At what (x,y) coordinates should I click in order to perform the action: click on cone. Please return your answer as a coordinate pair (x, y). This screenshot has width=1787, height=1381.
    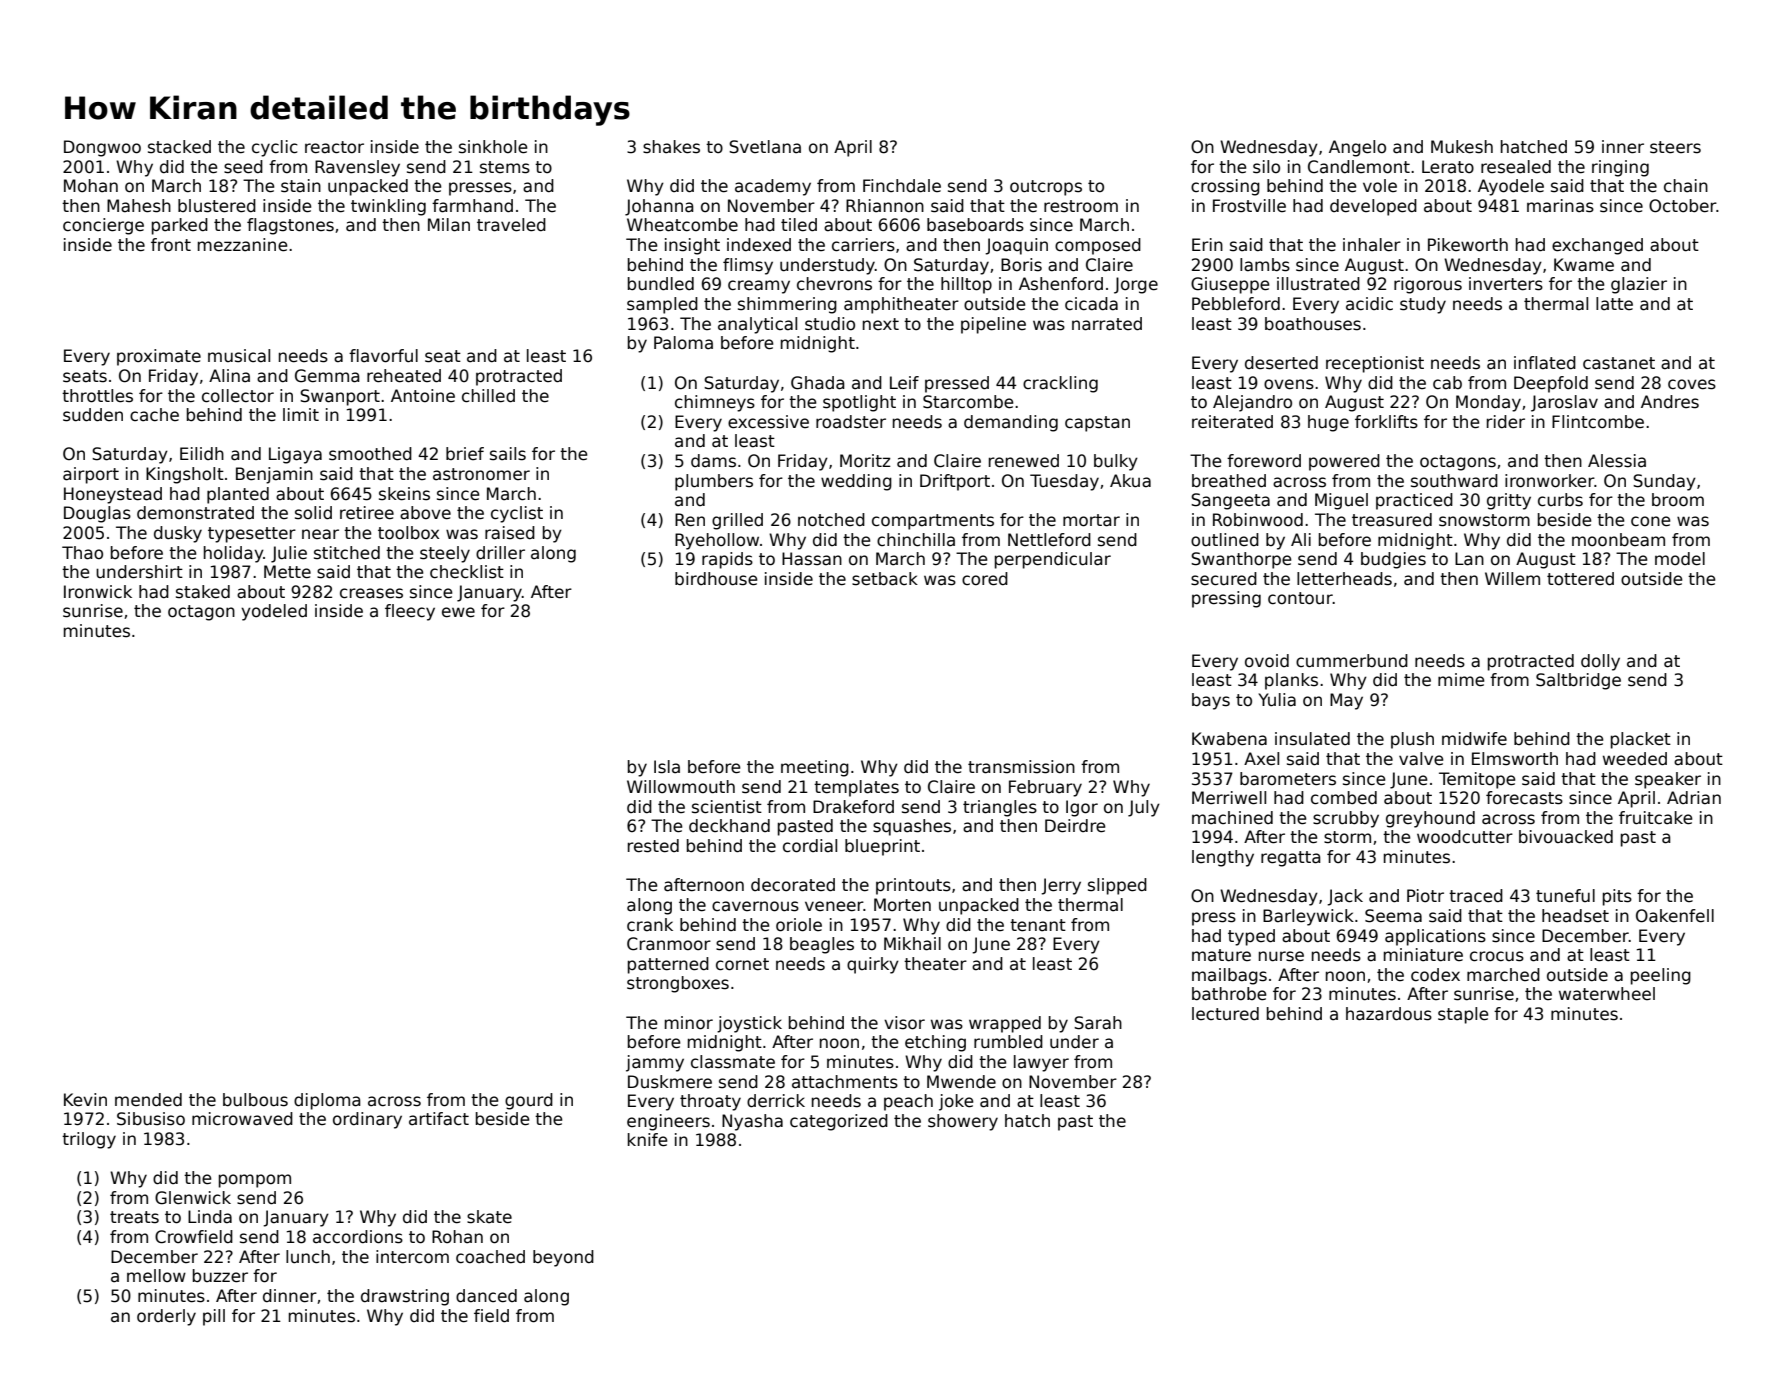
    Looking at the image, I should click on (1651, 521).
